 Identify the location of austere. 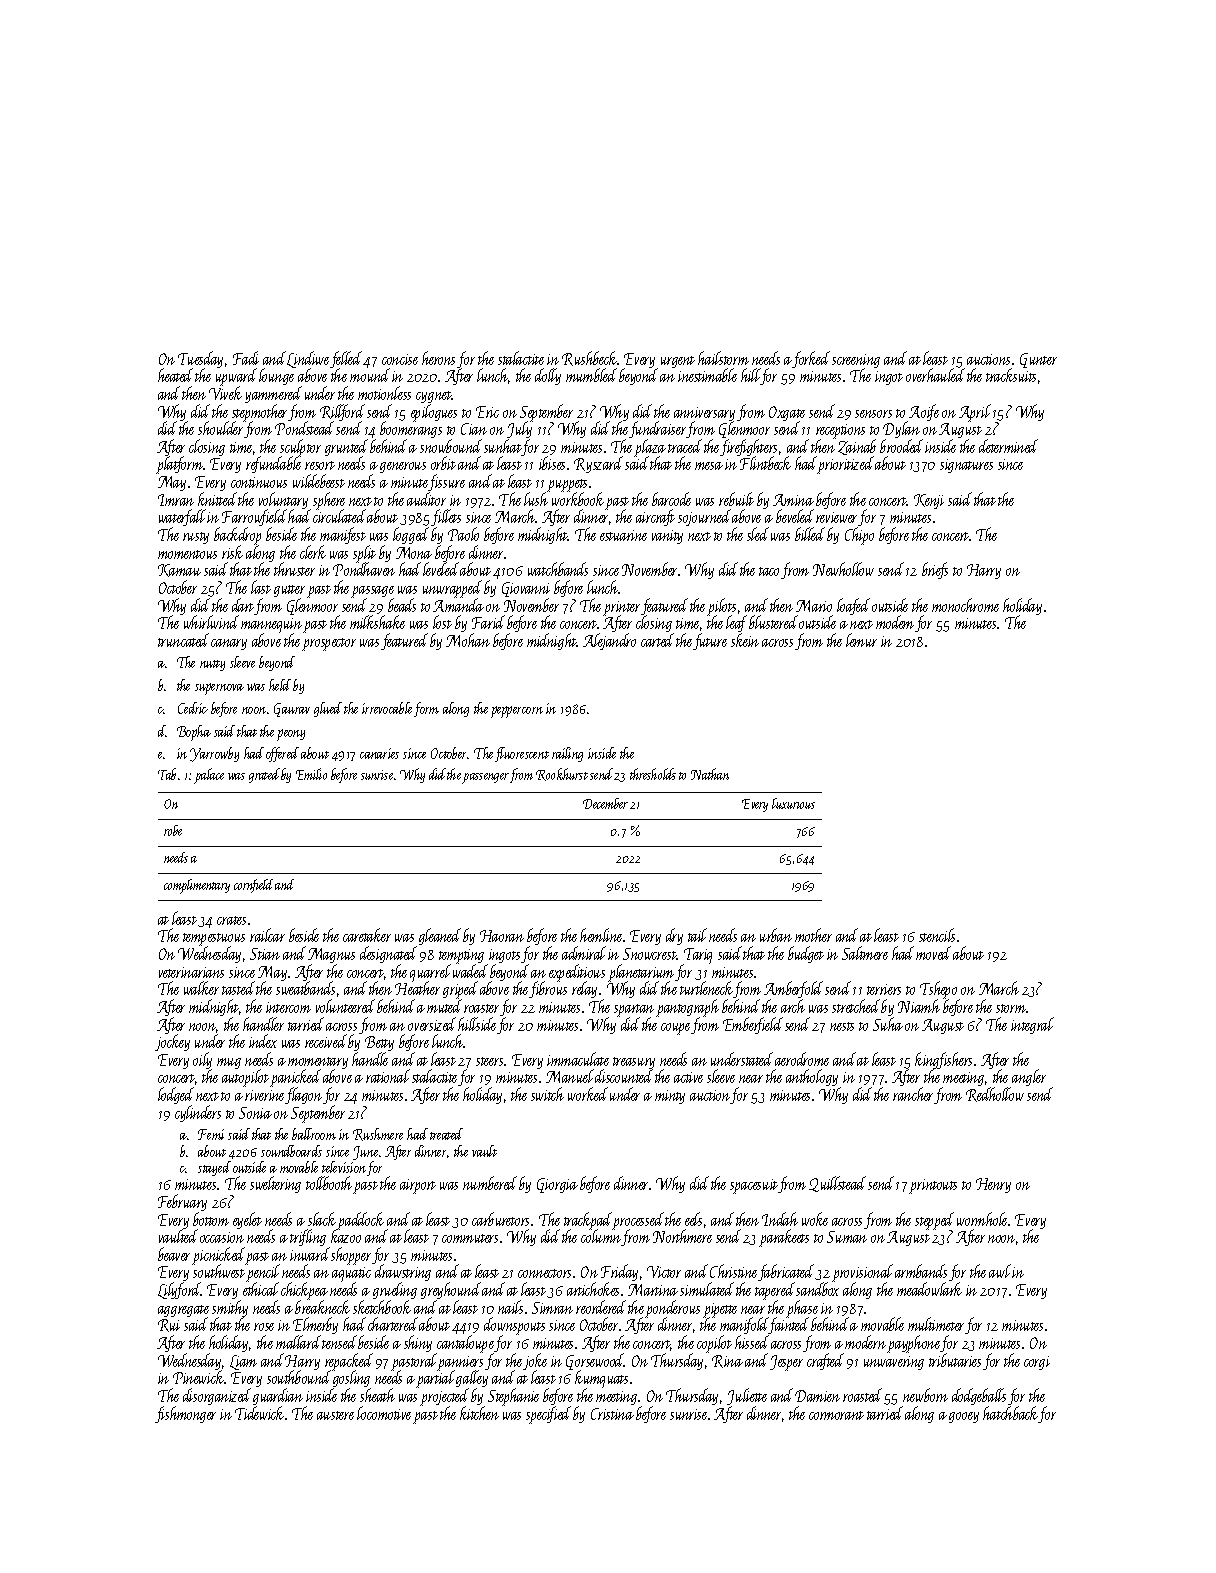
(335, 1415).
